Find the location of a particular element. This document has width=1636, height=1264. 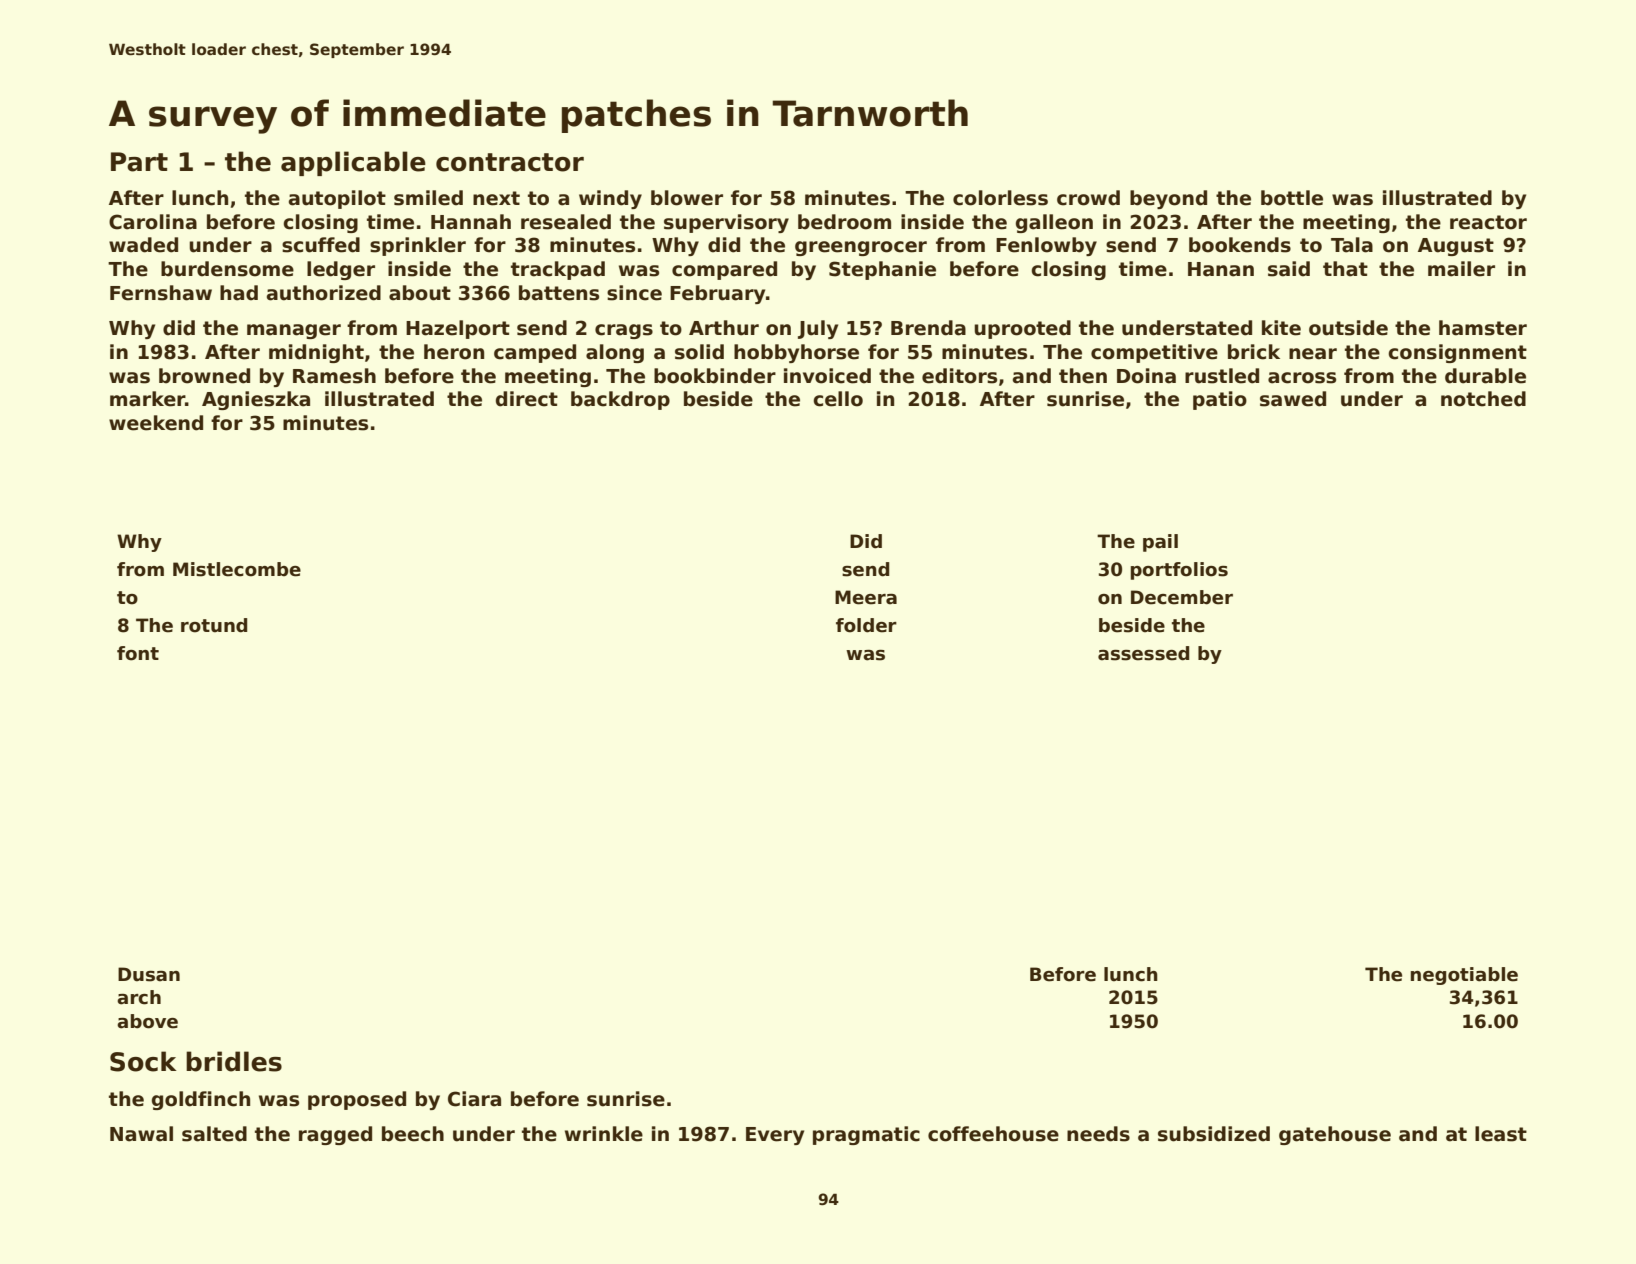

goldfinch is located at coordinates (201, 1100).
